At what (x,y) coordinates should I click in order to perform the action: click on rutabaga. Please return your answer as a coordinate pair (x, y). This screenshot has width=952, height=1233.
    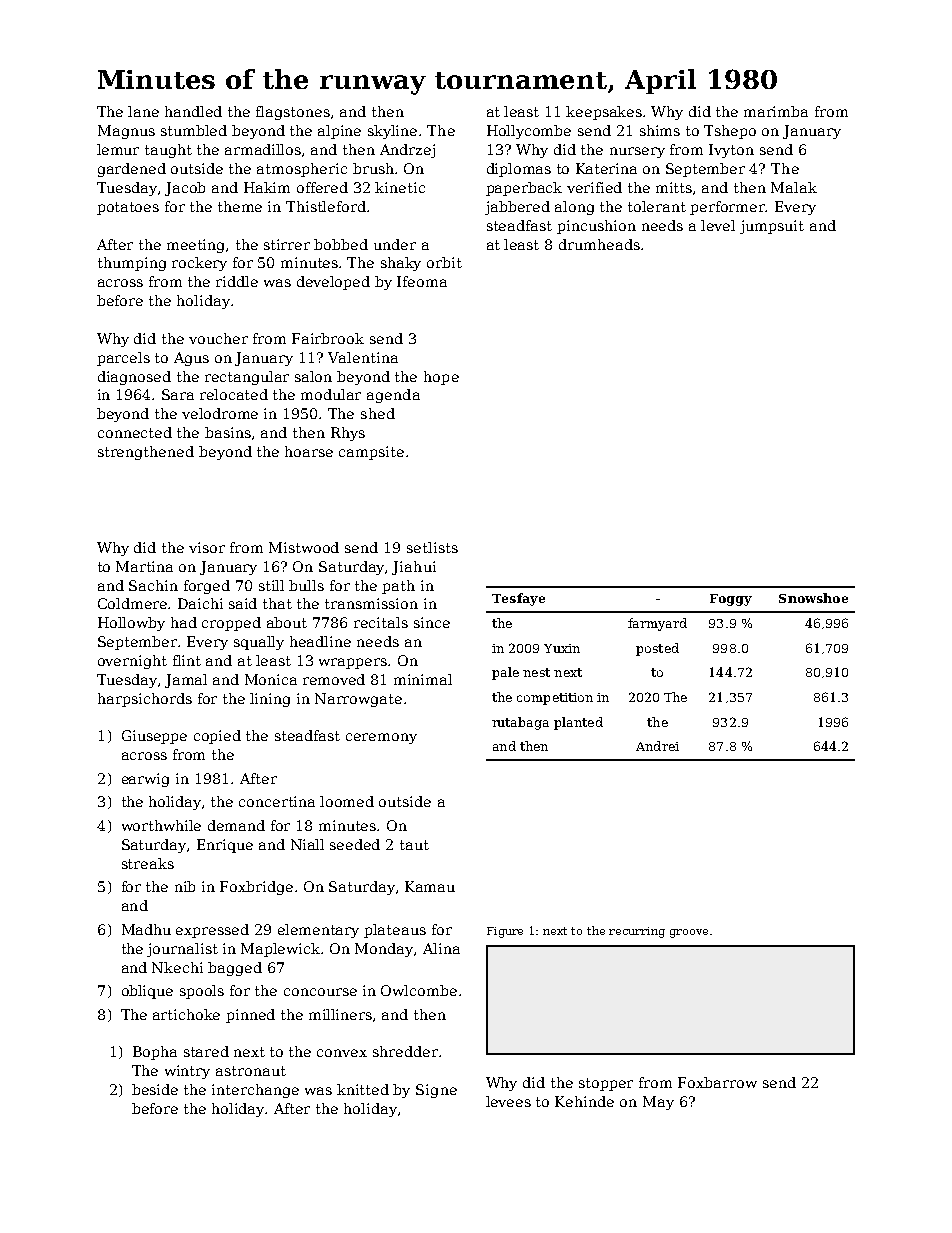
    Looking at the image, I should click on (520, 723).
